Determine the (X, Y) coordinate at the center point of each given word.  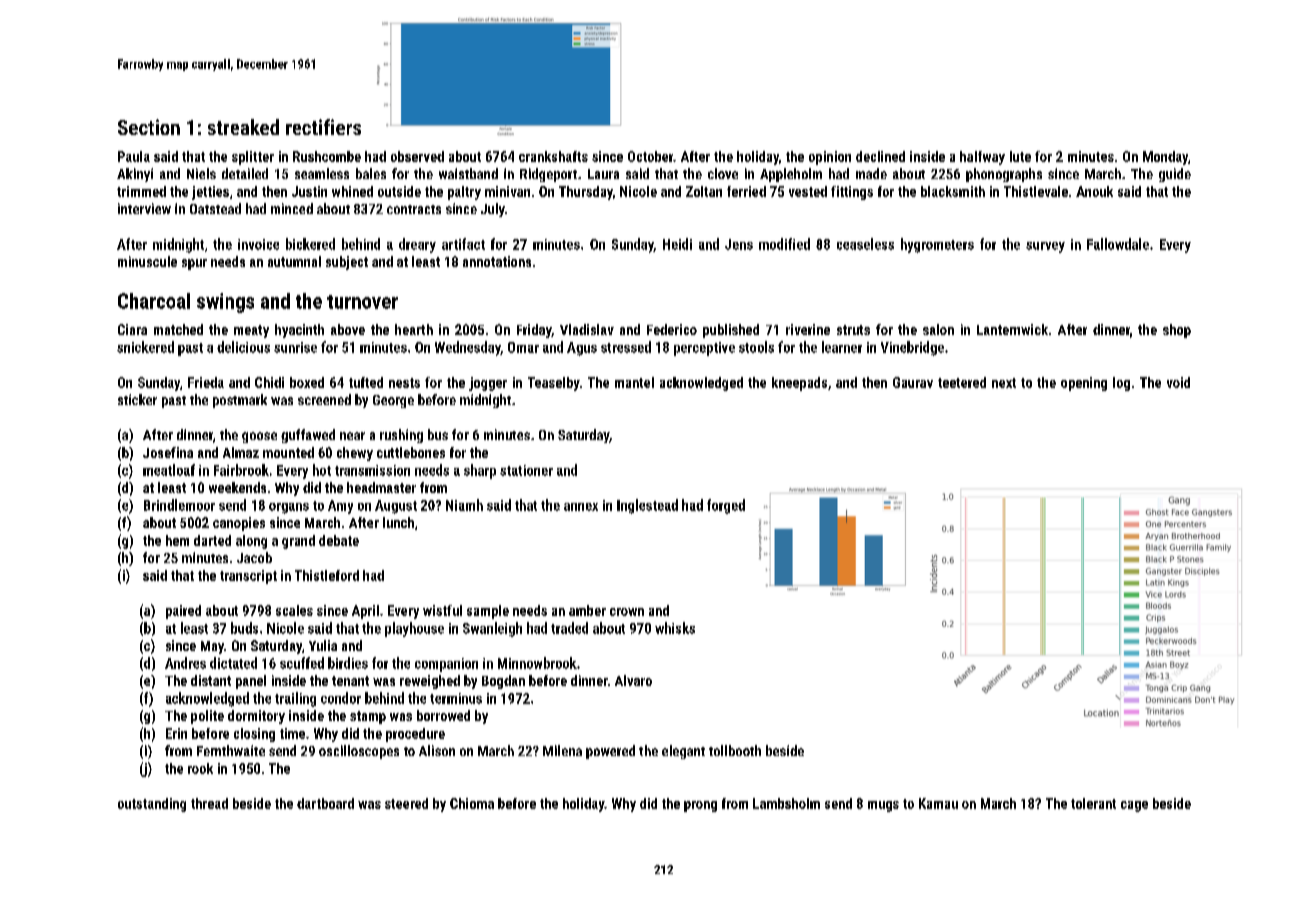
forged (726, 506)
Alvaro (633, 680)
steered (406, 803)
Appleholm (791, 175)
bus (438, 434)
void (1178, 382)
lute (1020, 156)
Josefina (168, 452)
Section (149, 127)
